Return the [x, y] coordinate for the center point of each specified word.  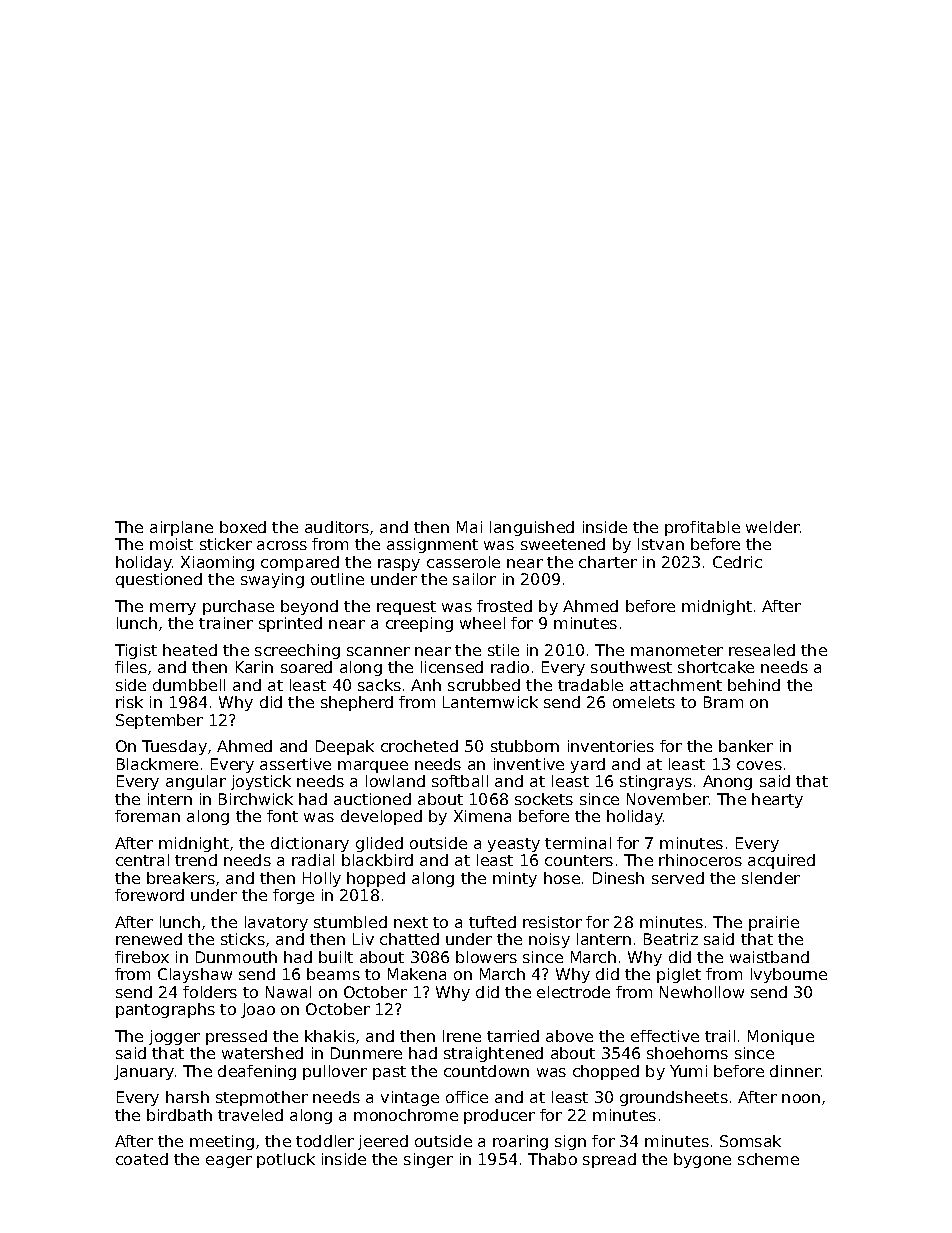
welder [773, 527]
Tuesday [174, 747]
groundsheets [674, 1098]
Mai [469, 527]
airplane [181, 528]
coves [759, 765]
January [144, 1072]
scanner [378, 651]
